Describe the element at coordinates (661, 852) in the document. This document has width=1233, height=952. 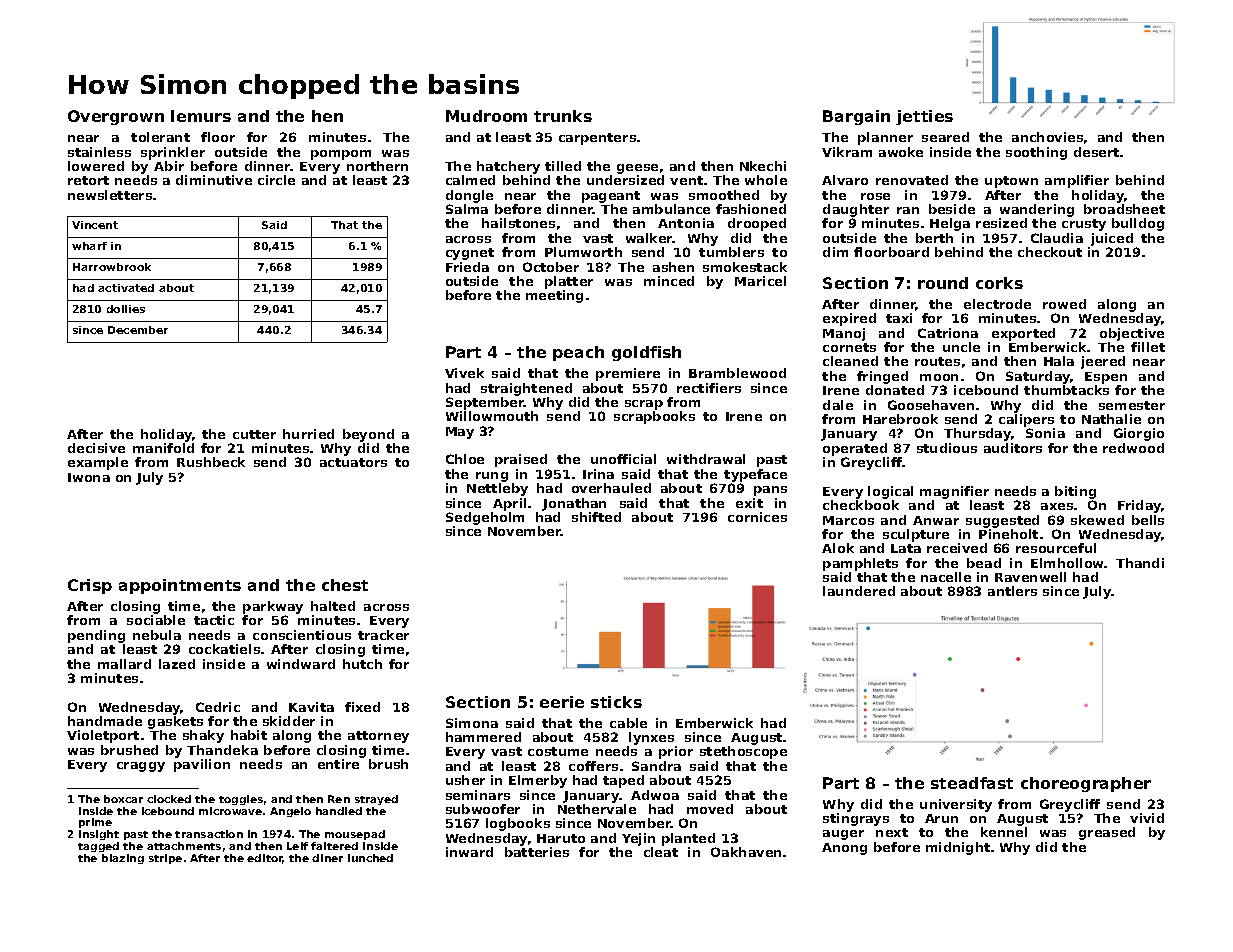
I see `cleat` at that location.
